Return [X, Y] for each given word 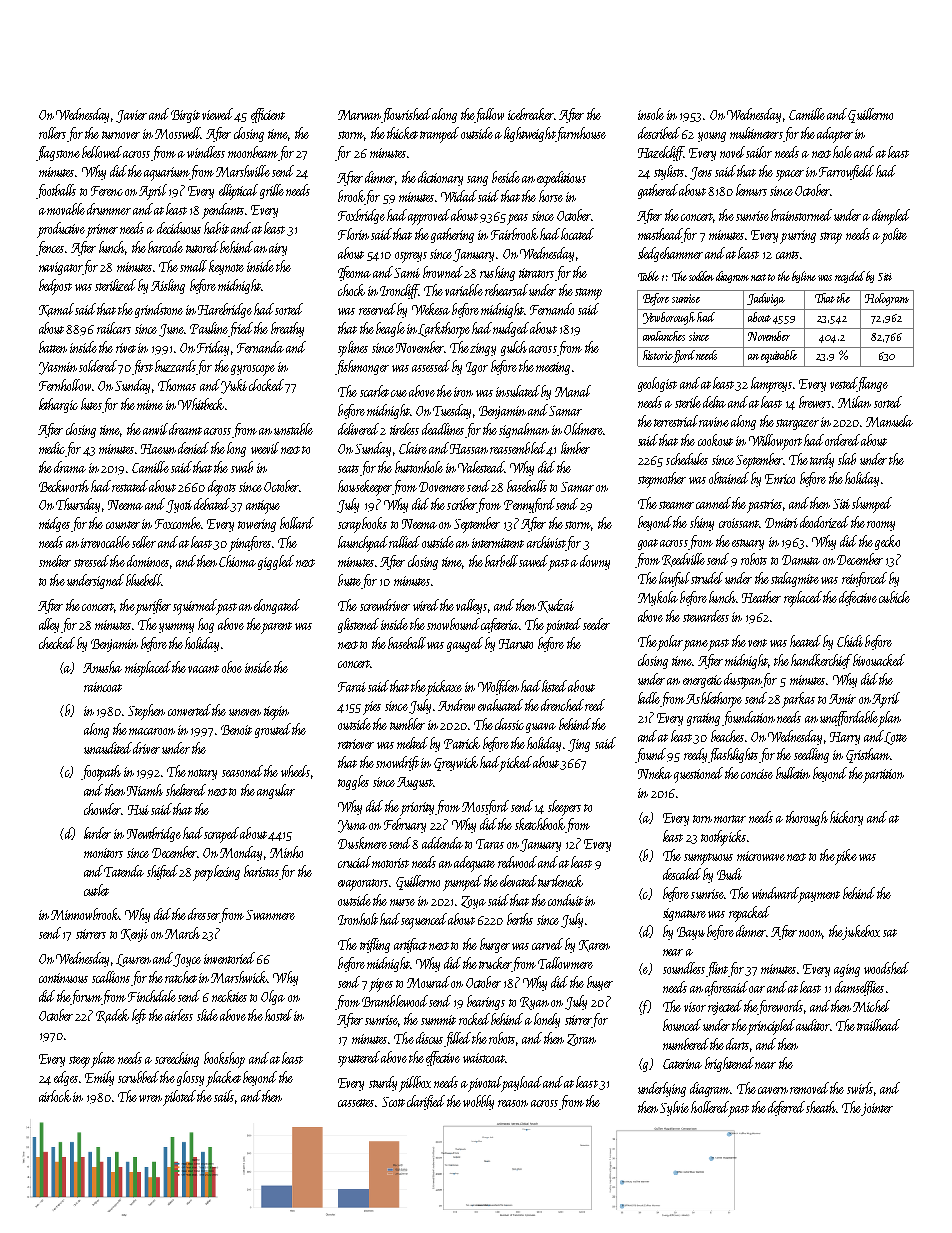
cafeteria [500, 625]
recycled [850, 277]
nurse [402, 902]
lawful [674, 579]
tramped [439, 135]
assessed [431, 366]
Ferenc [107, 191]
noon [811, 934]
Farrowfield [846, 172]
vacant [203, 669]
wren [150, 1098]
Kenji [134, 935]
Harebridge [225, 310]
